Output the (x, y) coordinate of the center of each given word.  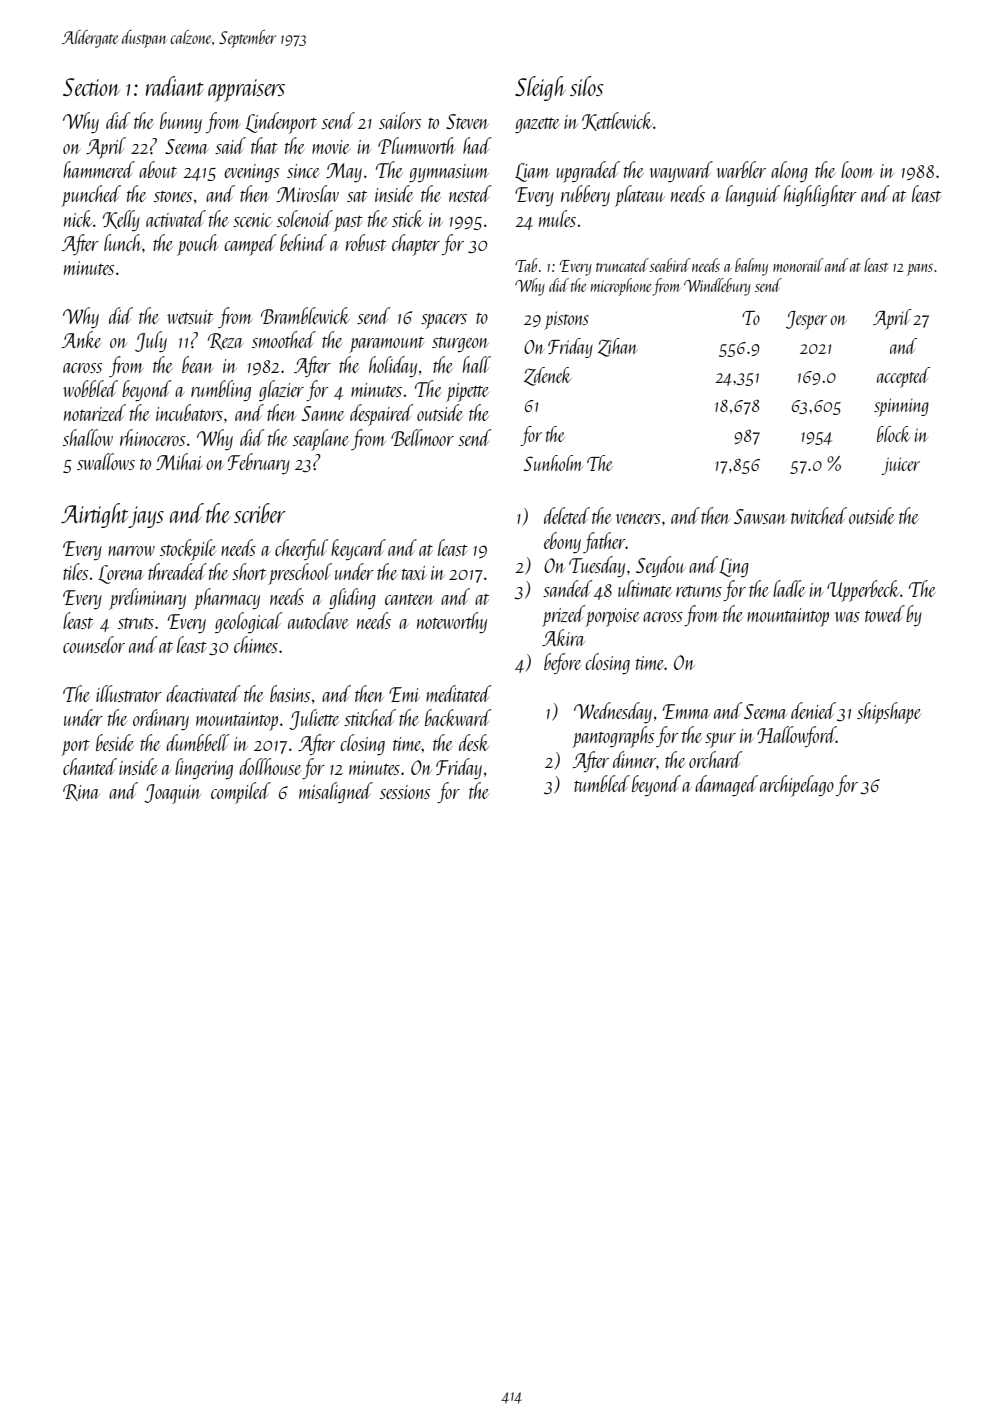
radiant (175, 86)
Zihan (618, 347)
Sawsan (760, 516)
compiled (241, 793)
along (789, 171)
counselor (94, 644)
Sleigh (540, 88)
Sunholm (553, 463)
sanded (567, 588)
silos (587, 86)
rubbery (585, 195)
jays (146, 517)
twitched (819, 515)
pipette (467, 392)
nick (78, 218)
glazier (281, 390)
